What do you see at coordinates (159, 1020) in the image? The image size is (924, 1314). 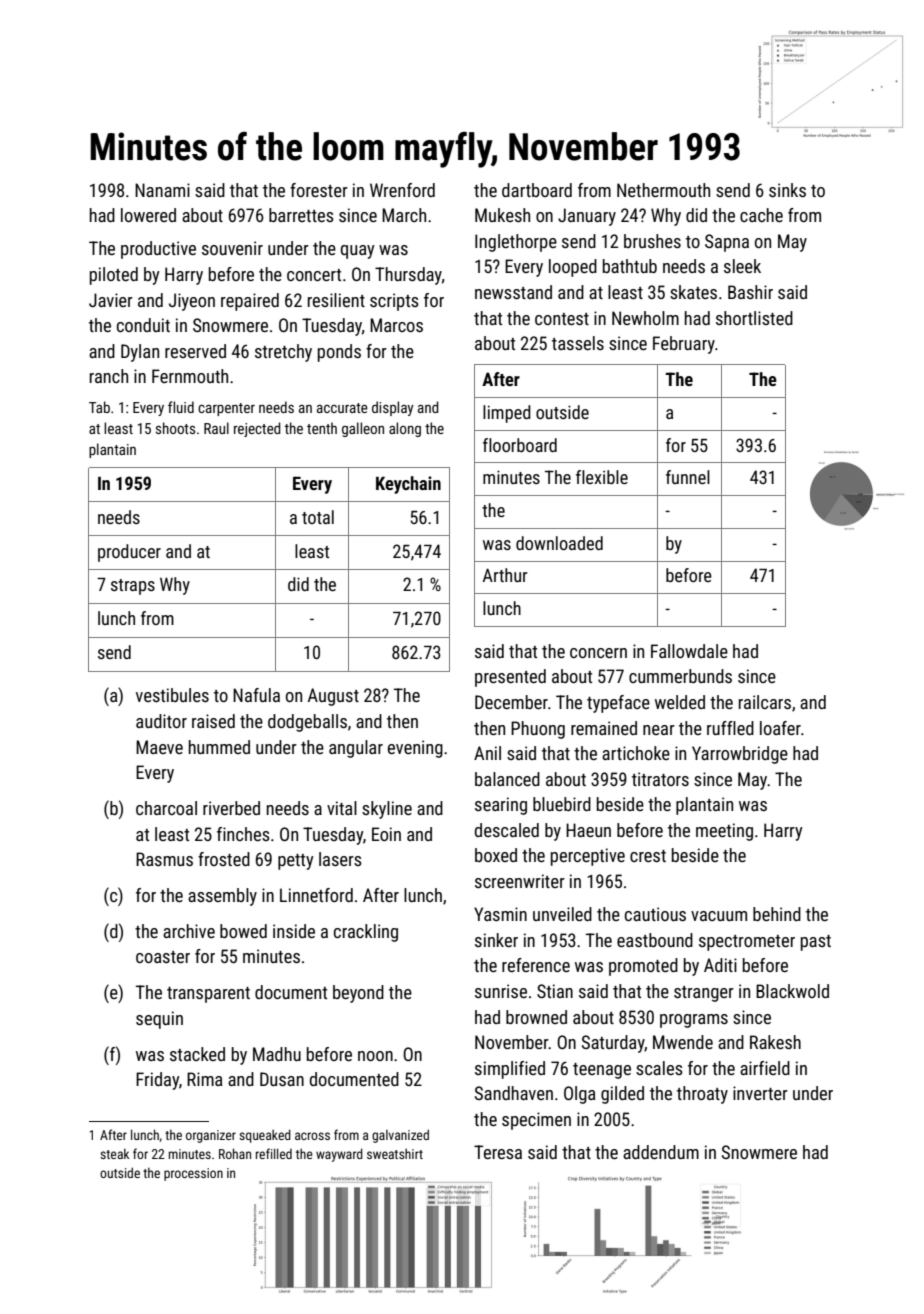 I see `sequin` at bounding box center [159, 1020].
